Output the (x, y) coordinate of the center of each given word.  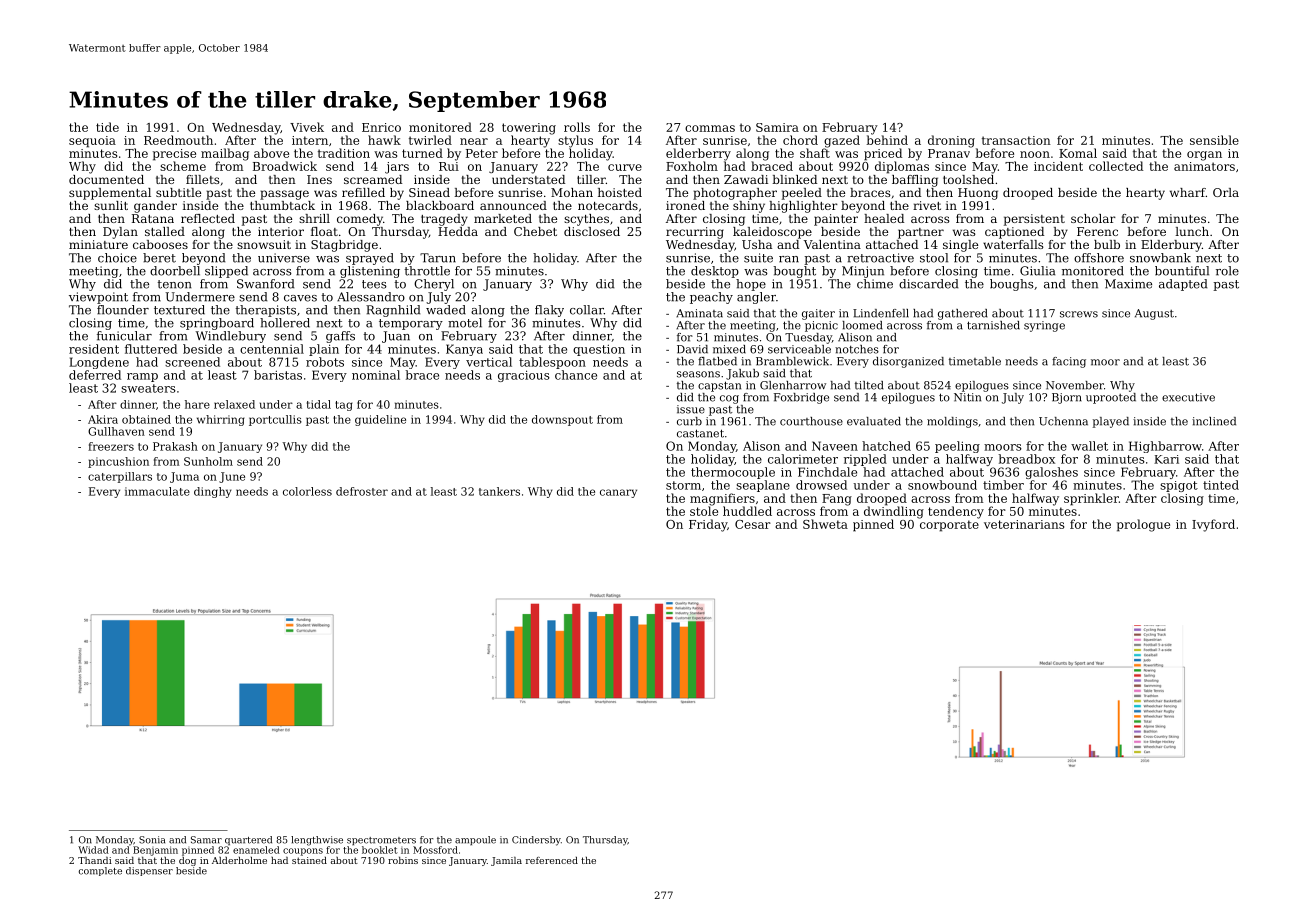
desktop (715, 272)
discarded (928, 284)
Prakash (175, 446)
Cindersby (536, 841)
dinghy (212, 492)
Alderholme (239, 860)
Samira (777, 127)
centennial (272, 349)
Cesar (753, 524)
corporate (949, 526)
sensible (1214, 140)
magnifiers (722, 499)
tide (107, 127)
